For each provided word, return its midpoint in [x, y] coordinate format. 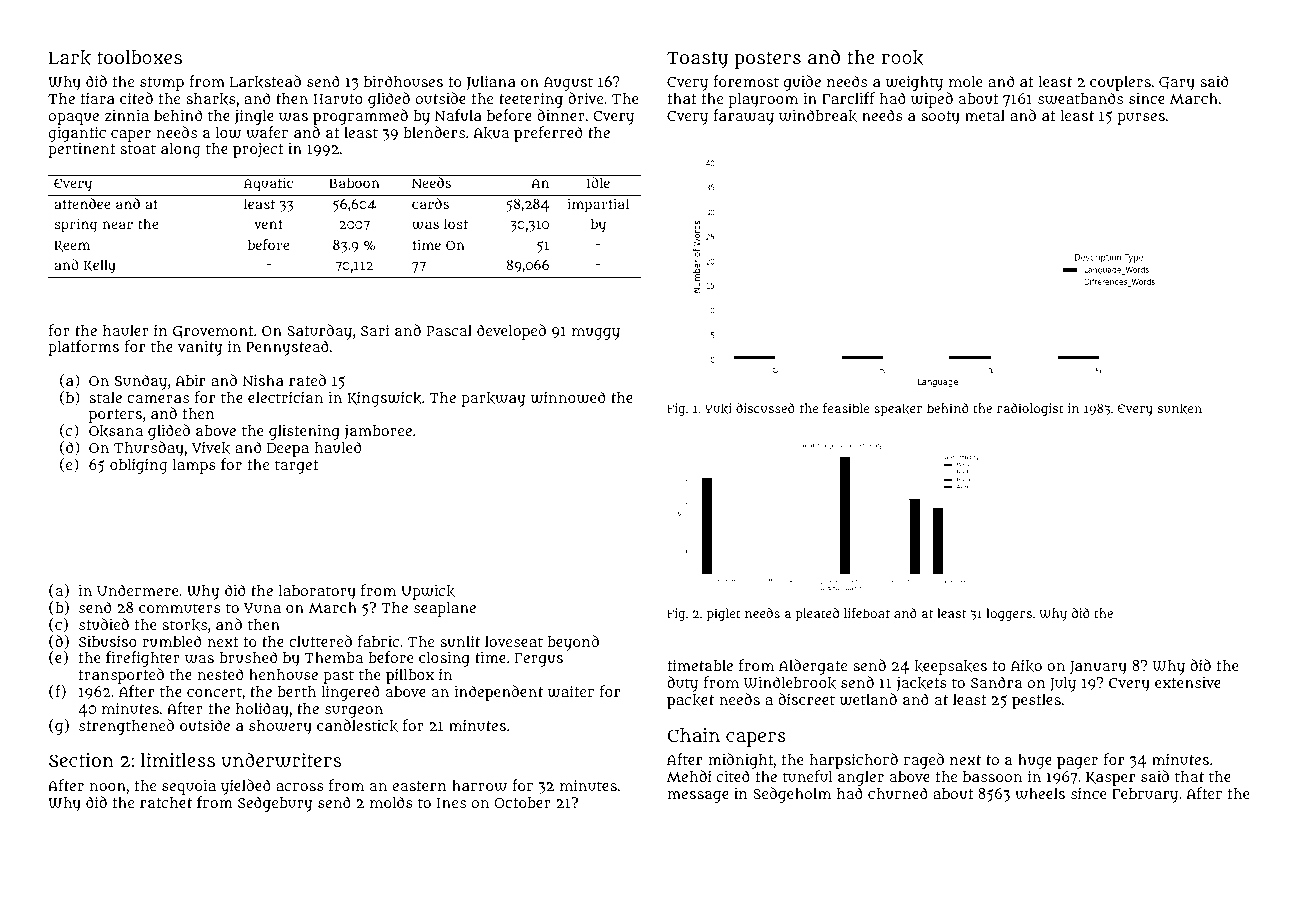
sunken [1180, 408]
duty [682, 684]
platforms [83, 348]
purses [1141, 119]
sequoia [189, 787]
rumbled [172, 641]
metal [985, 115]
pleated [817, 614]
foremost [746, 81]
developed [511, 332]
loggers [1009, 614]
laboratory [317, 592]
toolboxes [139, 57]
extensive [1188, 682]
